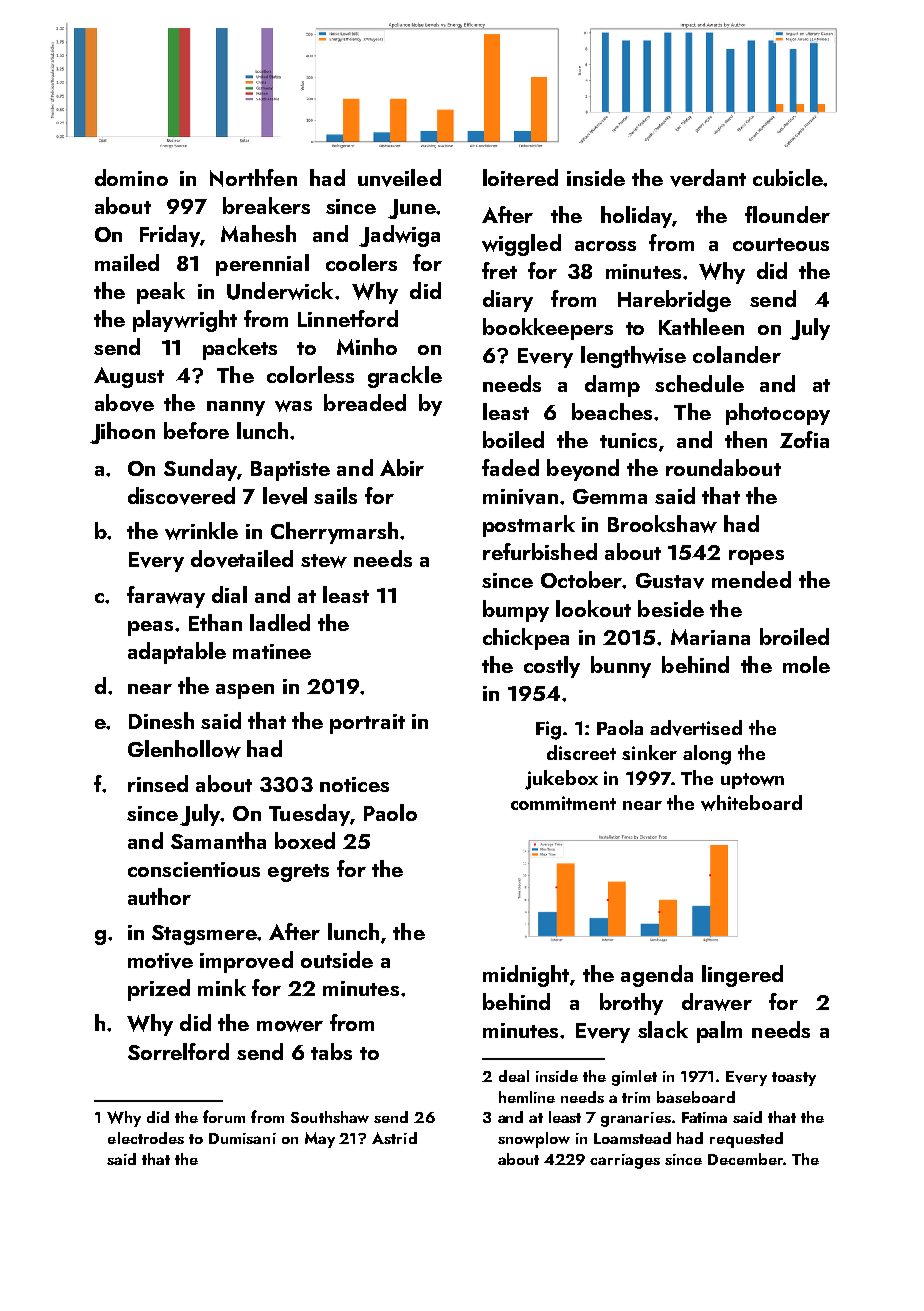 Image resolution: width=924 pixels, height=1311 pixels. Describe the element at coordinates (581, 752) in the image. I see `discreet` at that location.
